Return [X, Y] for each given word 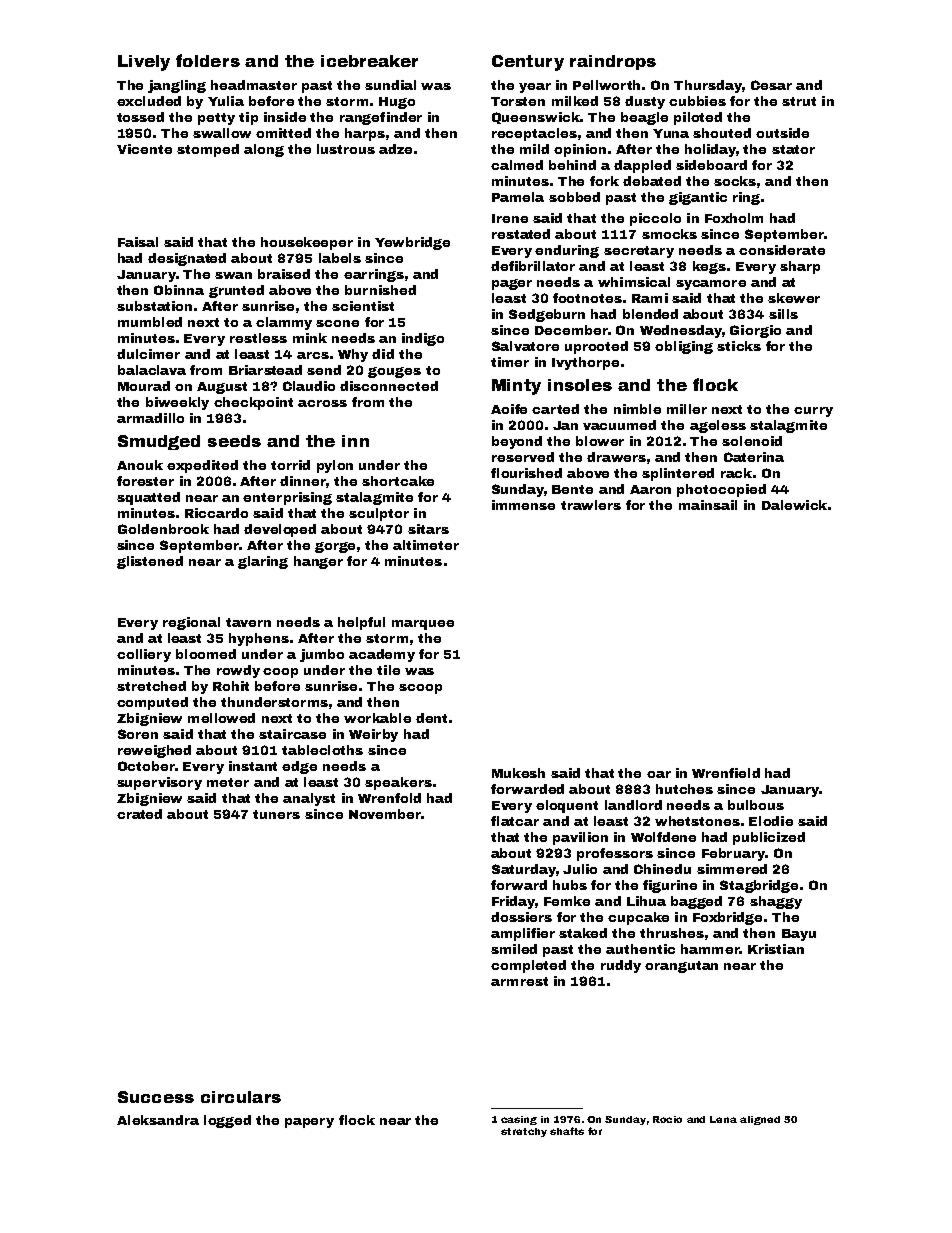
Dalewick [794, 505]
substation [154, 306]
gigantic [698, 198]
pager [512, 284]
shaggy [776, 902]
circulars [241, 1097]
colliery [144, 655]
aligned [760, 1120]
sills [783, 314]
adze [395, 149]
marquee [423, 625]
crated [139, 814]
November [384, 814]
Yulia [226, 101]
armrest [519, 981]
